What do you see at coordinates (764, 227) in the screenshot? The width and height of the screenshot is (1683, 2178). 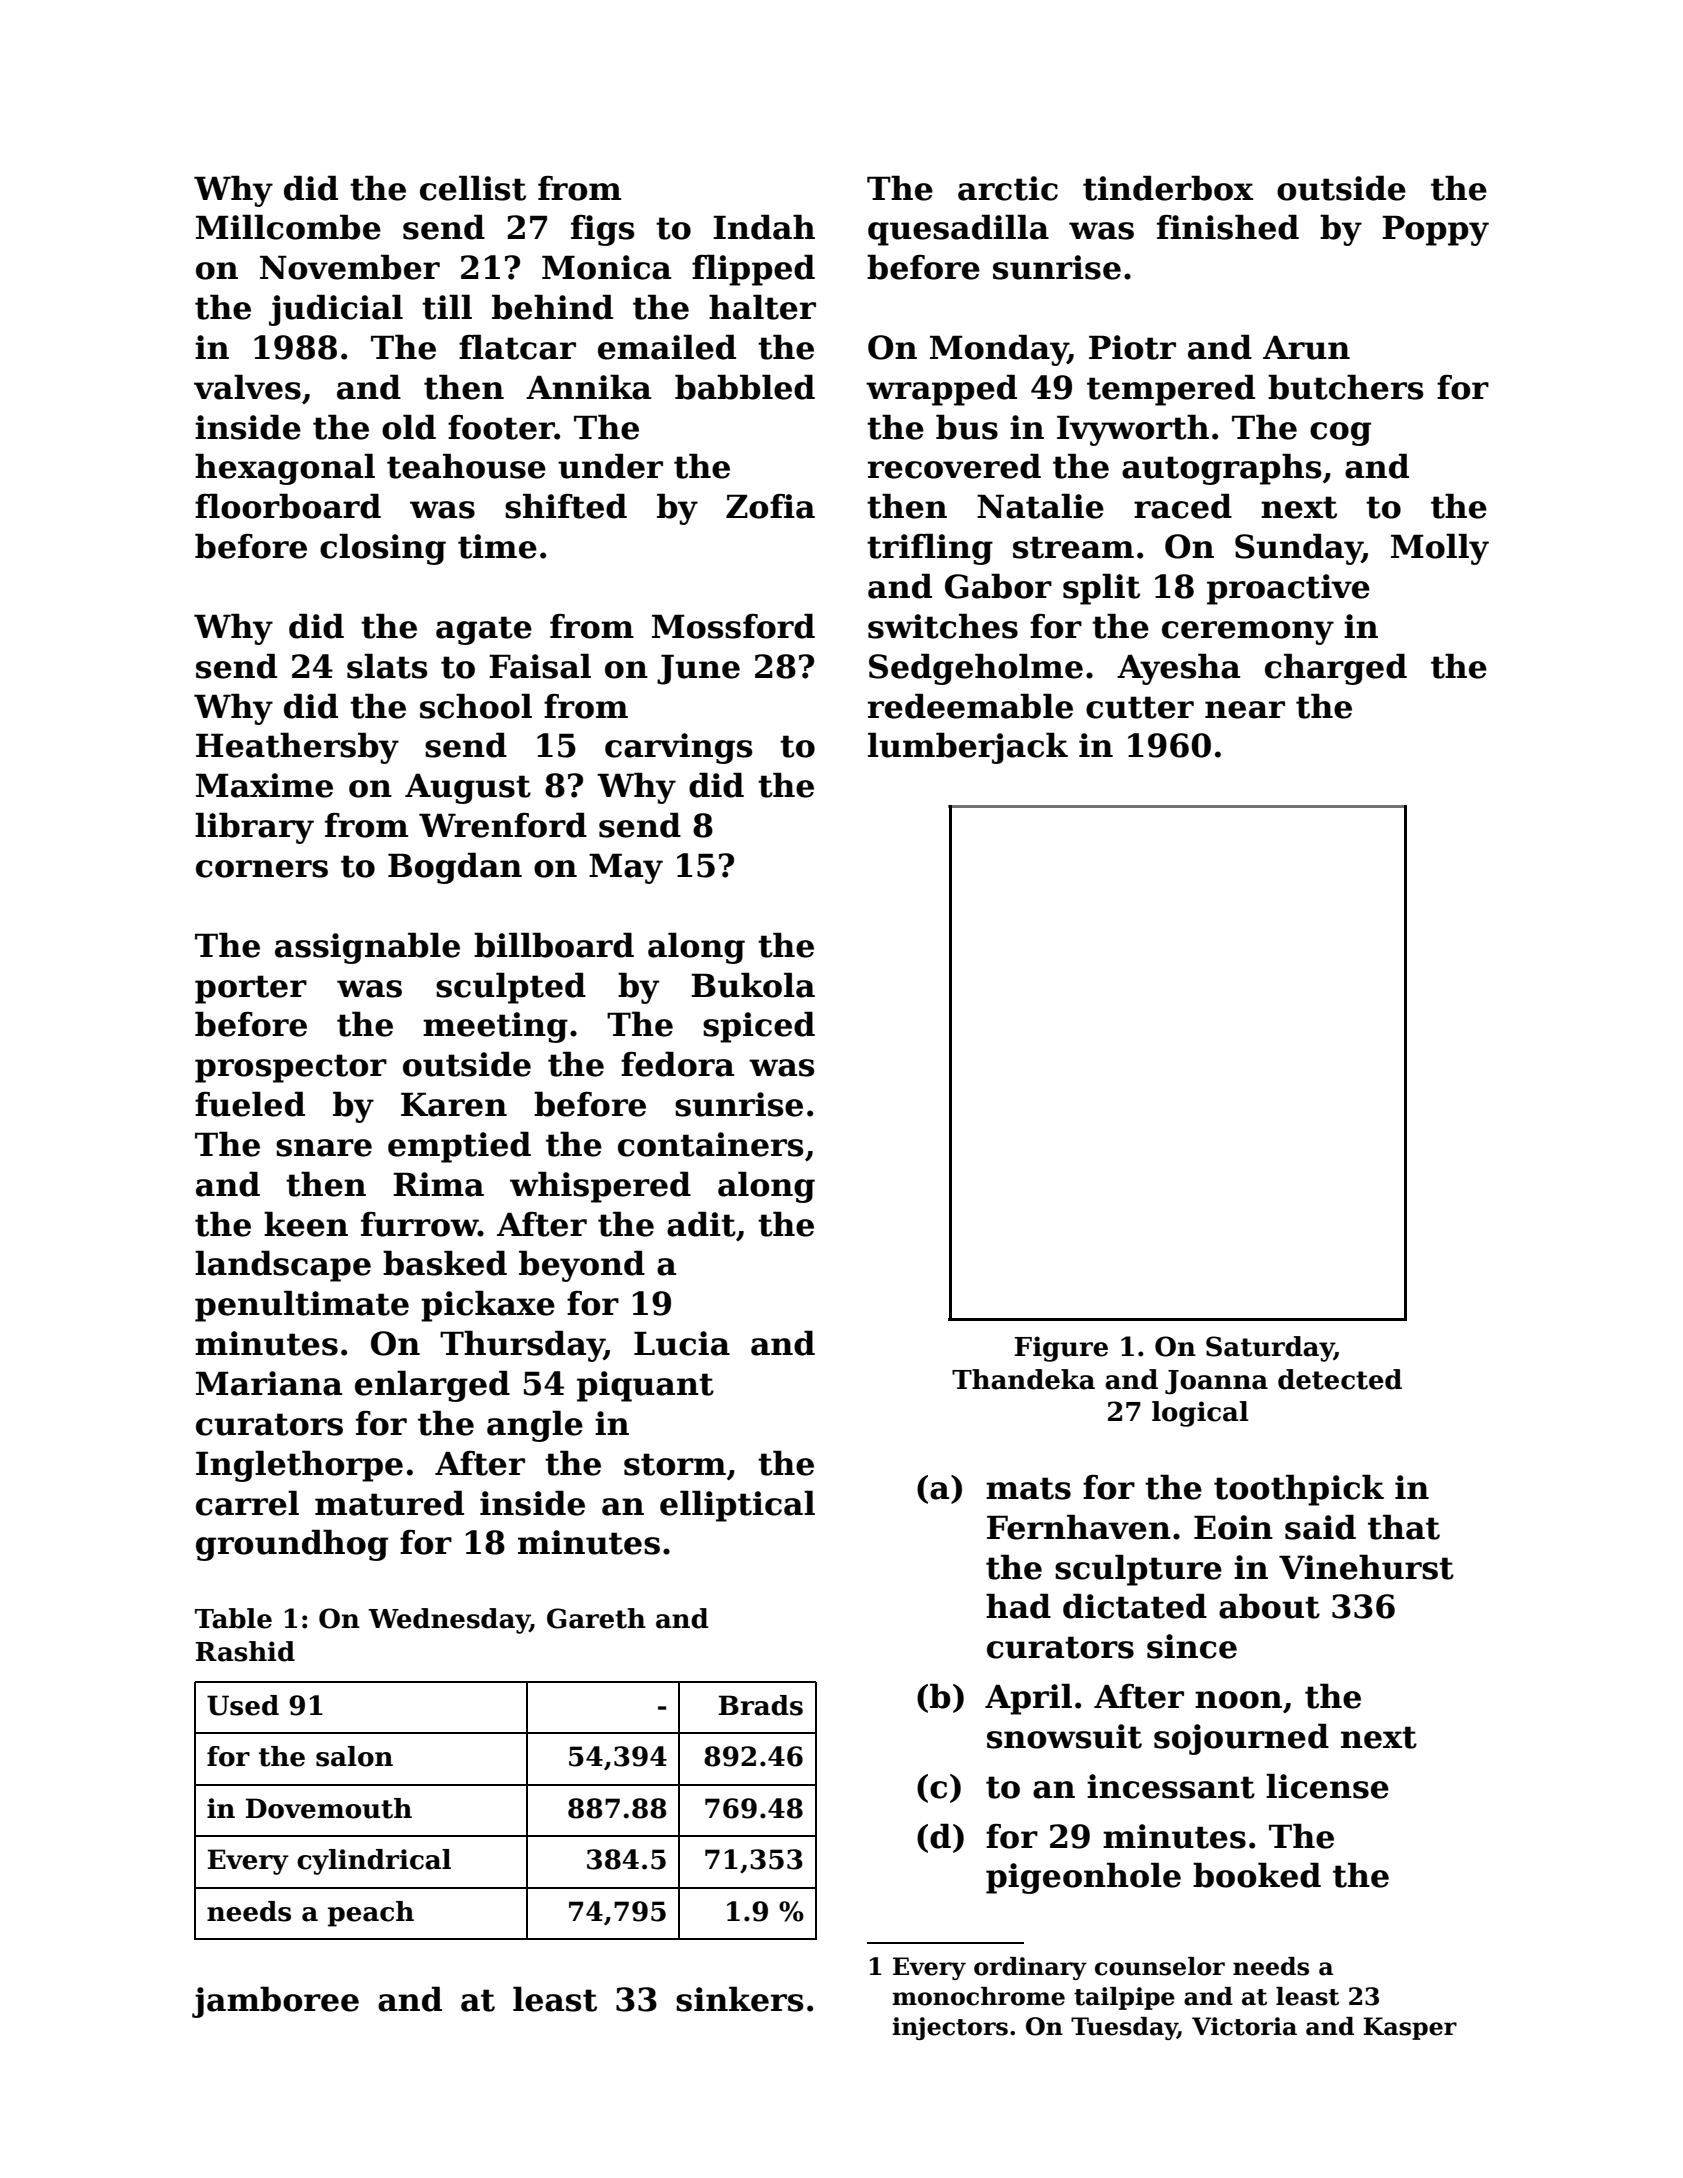 I see `Indah` at bounding box center [764, 227].
